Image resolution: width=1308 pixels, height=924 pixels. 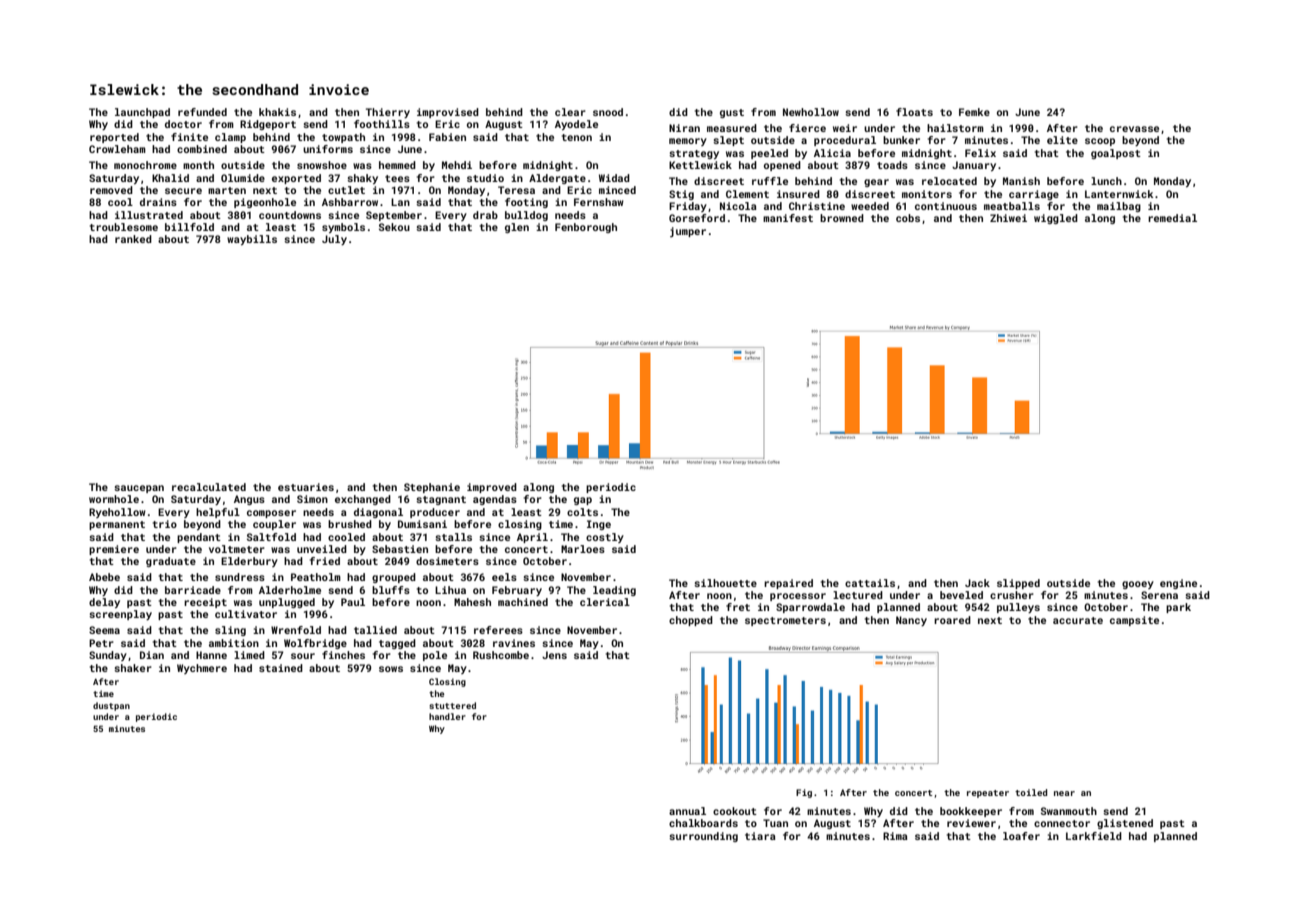 What do you see at coordinates (234, 643) in the screenshot?
I see `ambition` at bounding box center [234, 643].
